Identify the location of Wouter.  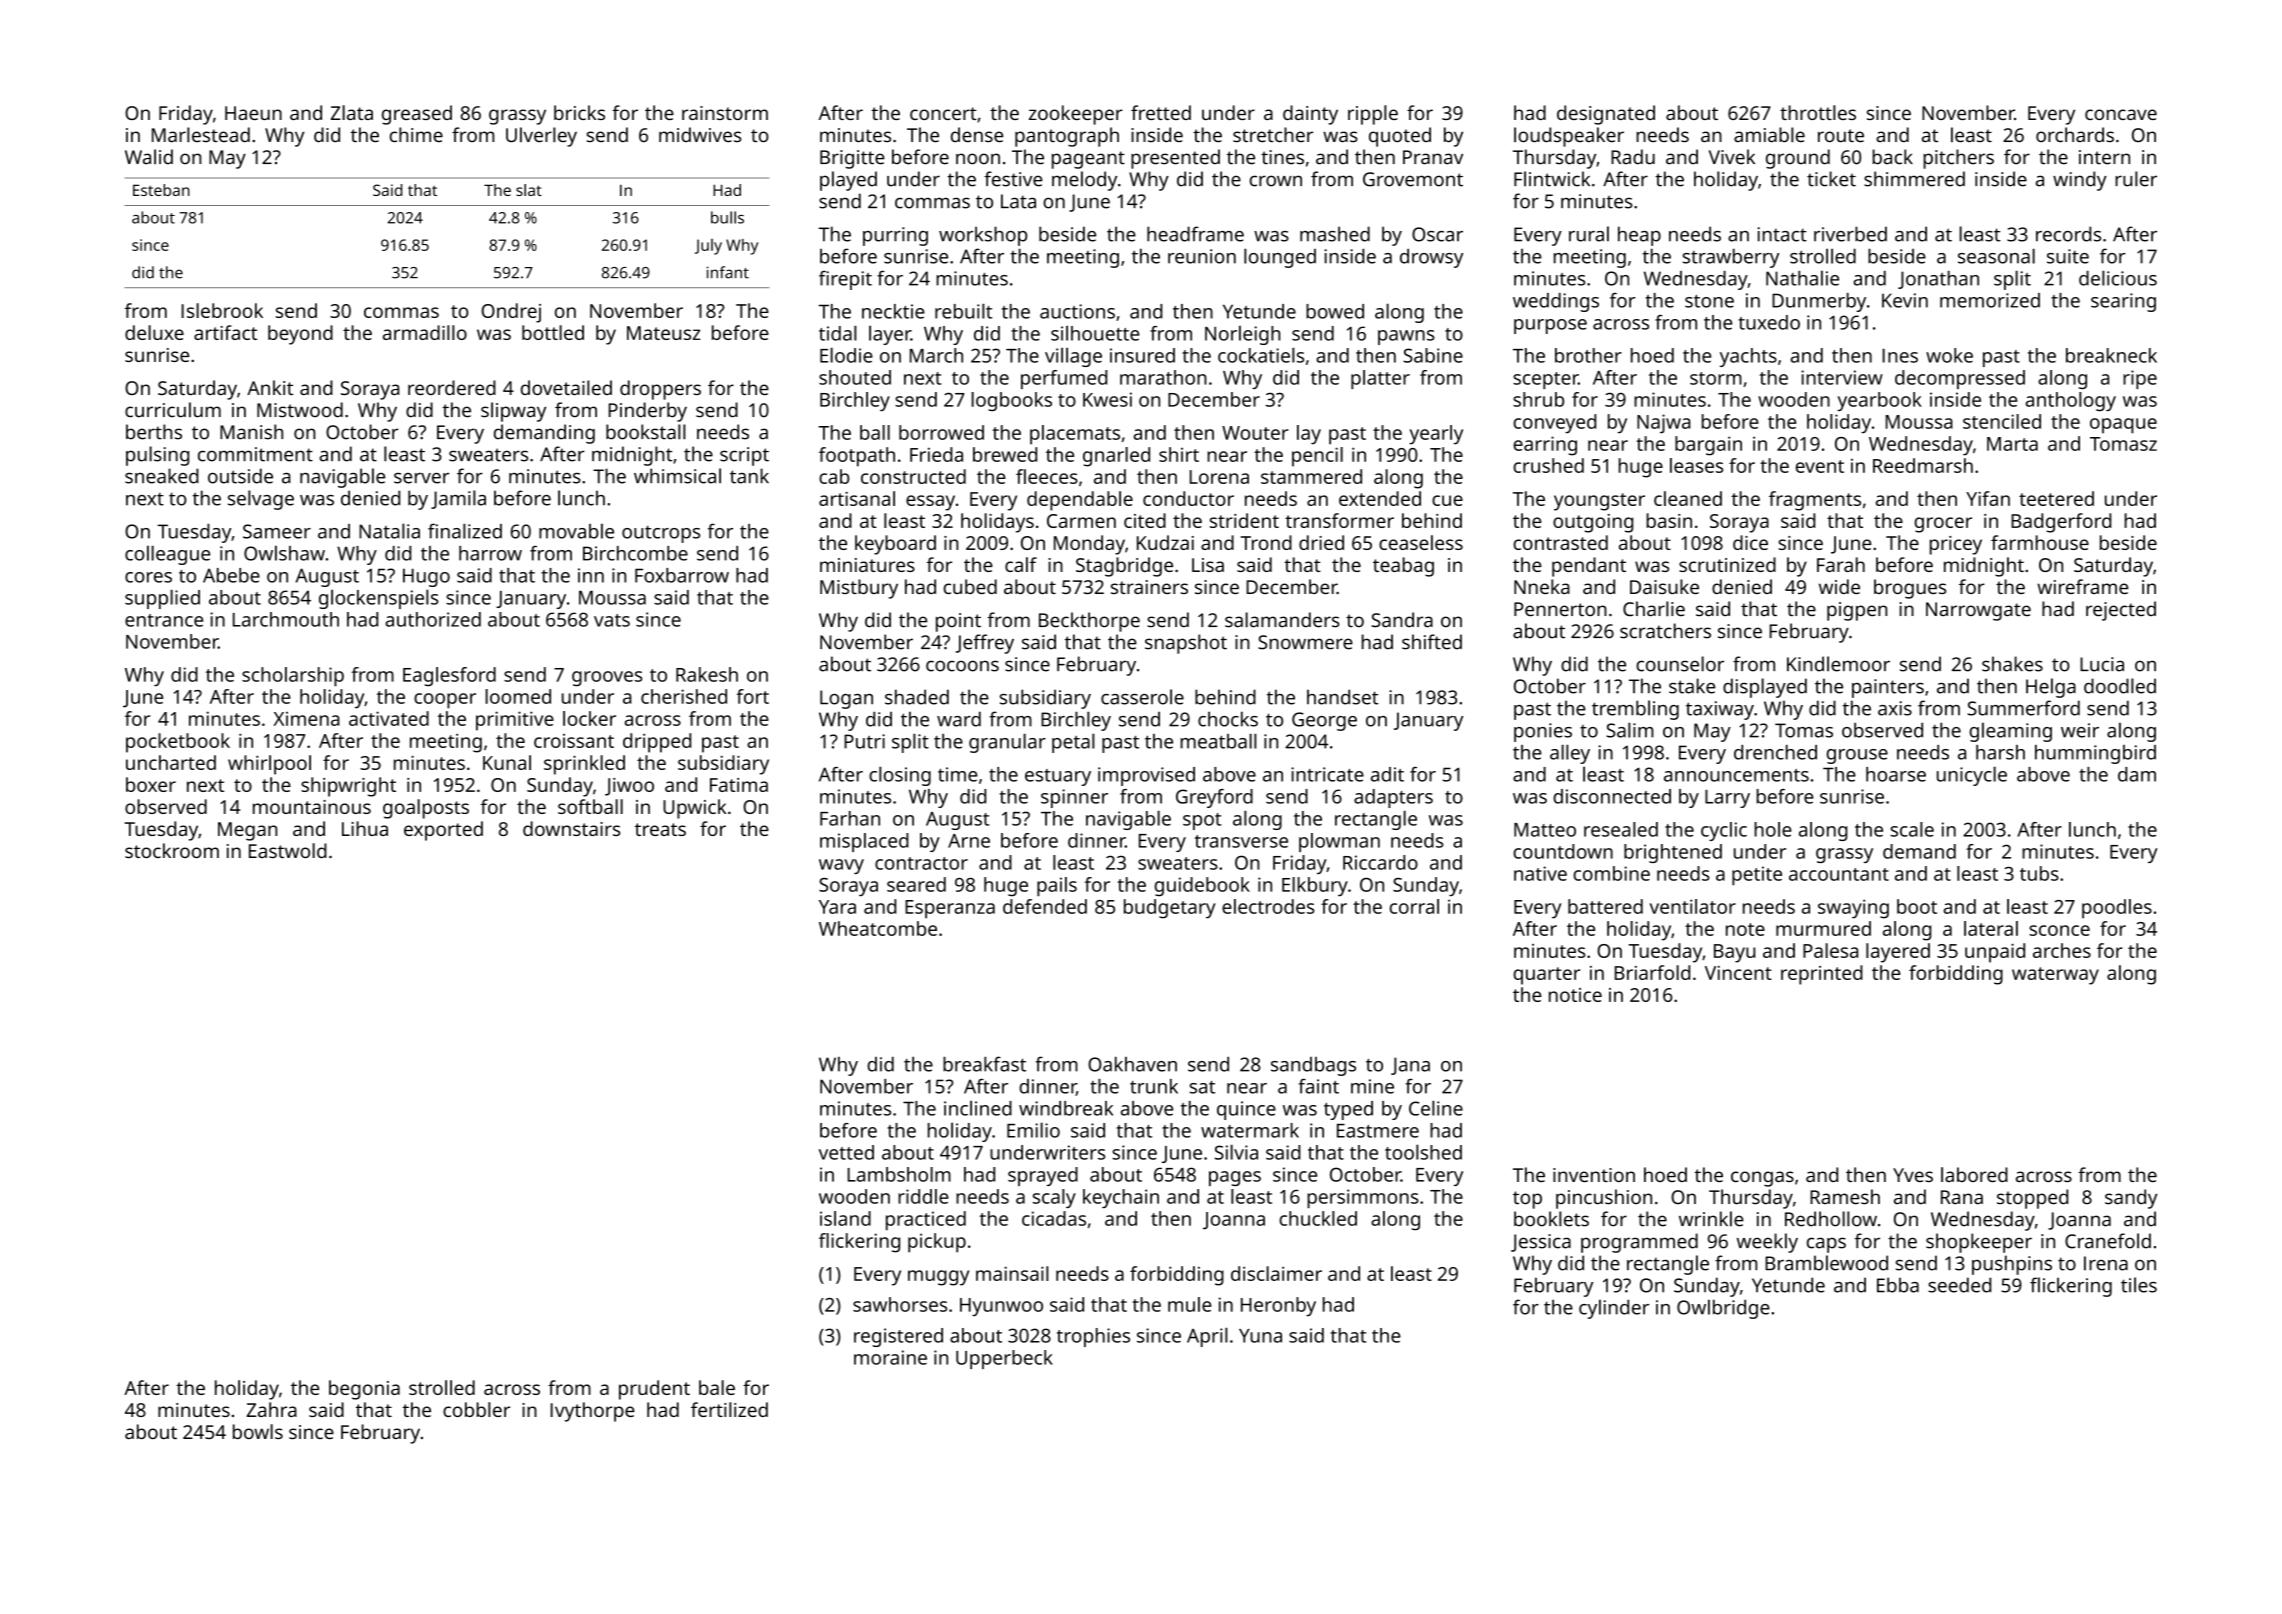
(1255, 433).
